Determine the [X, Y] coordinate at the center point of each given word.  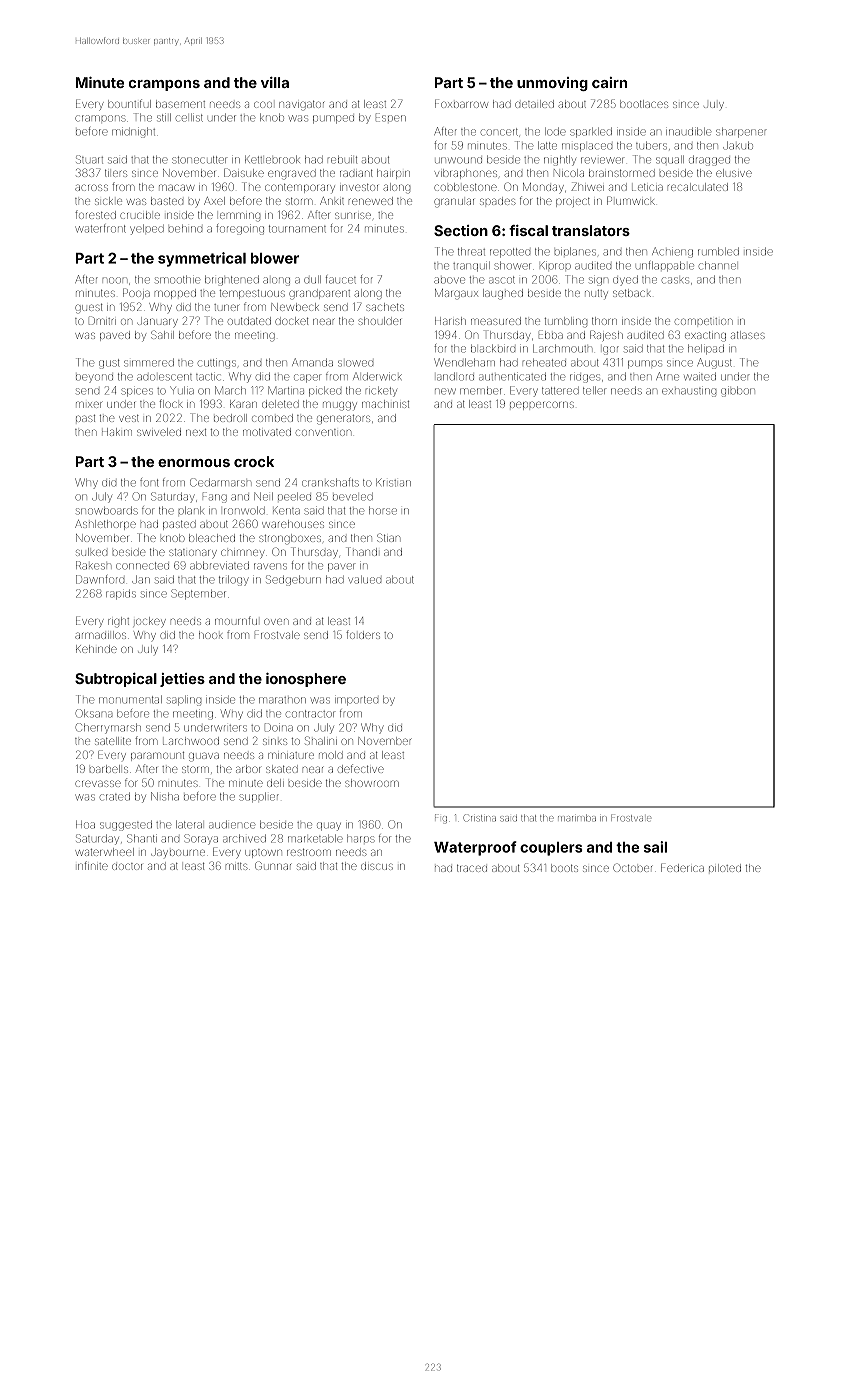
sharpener [741, 132]
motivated [267, 432]
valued [365, 580]
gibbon [738, 392]
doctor [127, 866]
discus [377, 866]
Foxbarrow [461, 103]
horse [383, 511]
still [164, 118]
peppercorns [542, 405]
